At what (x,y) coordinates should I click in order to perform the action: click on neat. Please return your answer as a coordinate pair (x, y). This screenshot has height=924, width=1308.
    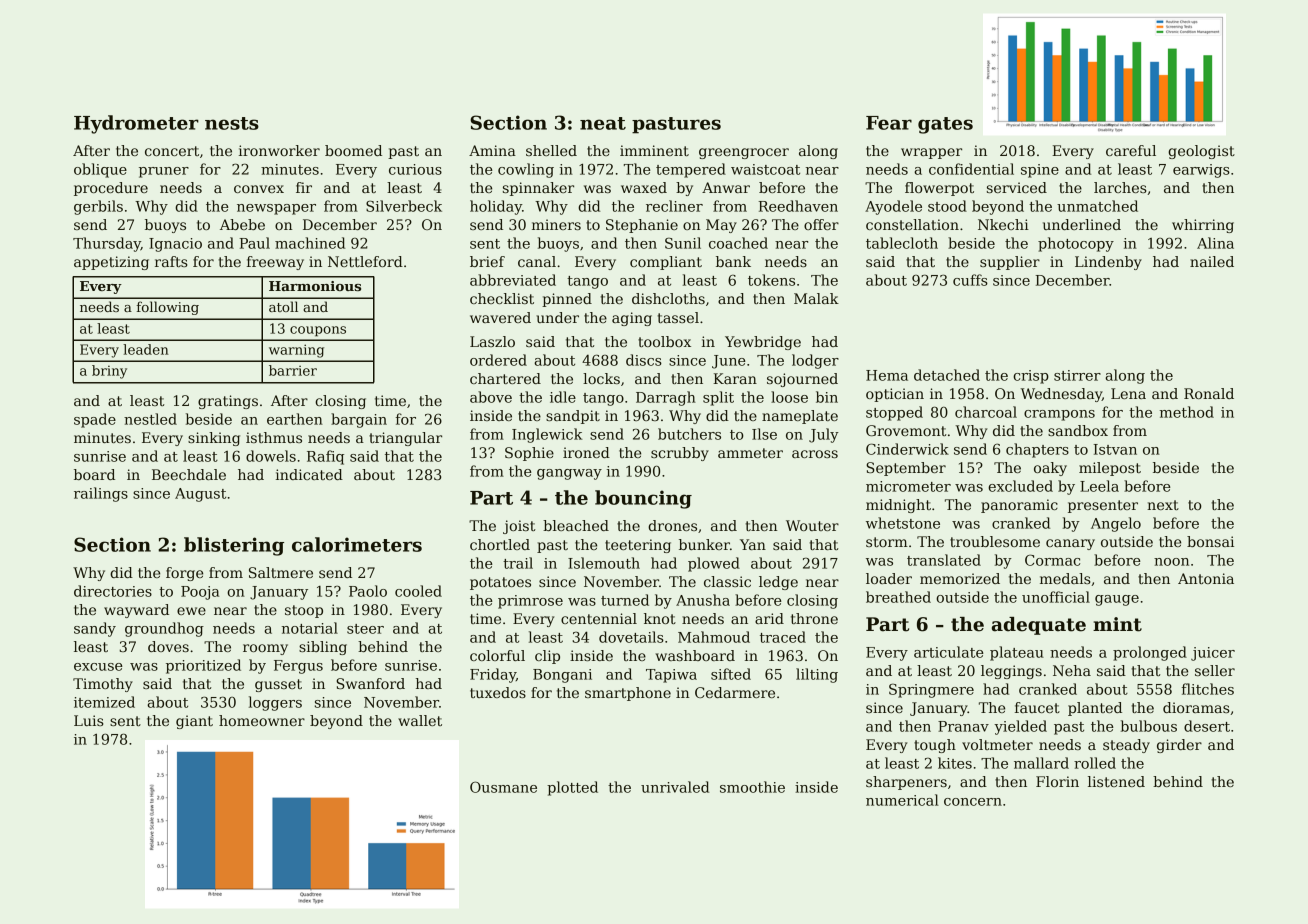
    Looking at the image, I should click on (603, 123).
